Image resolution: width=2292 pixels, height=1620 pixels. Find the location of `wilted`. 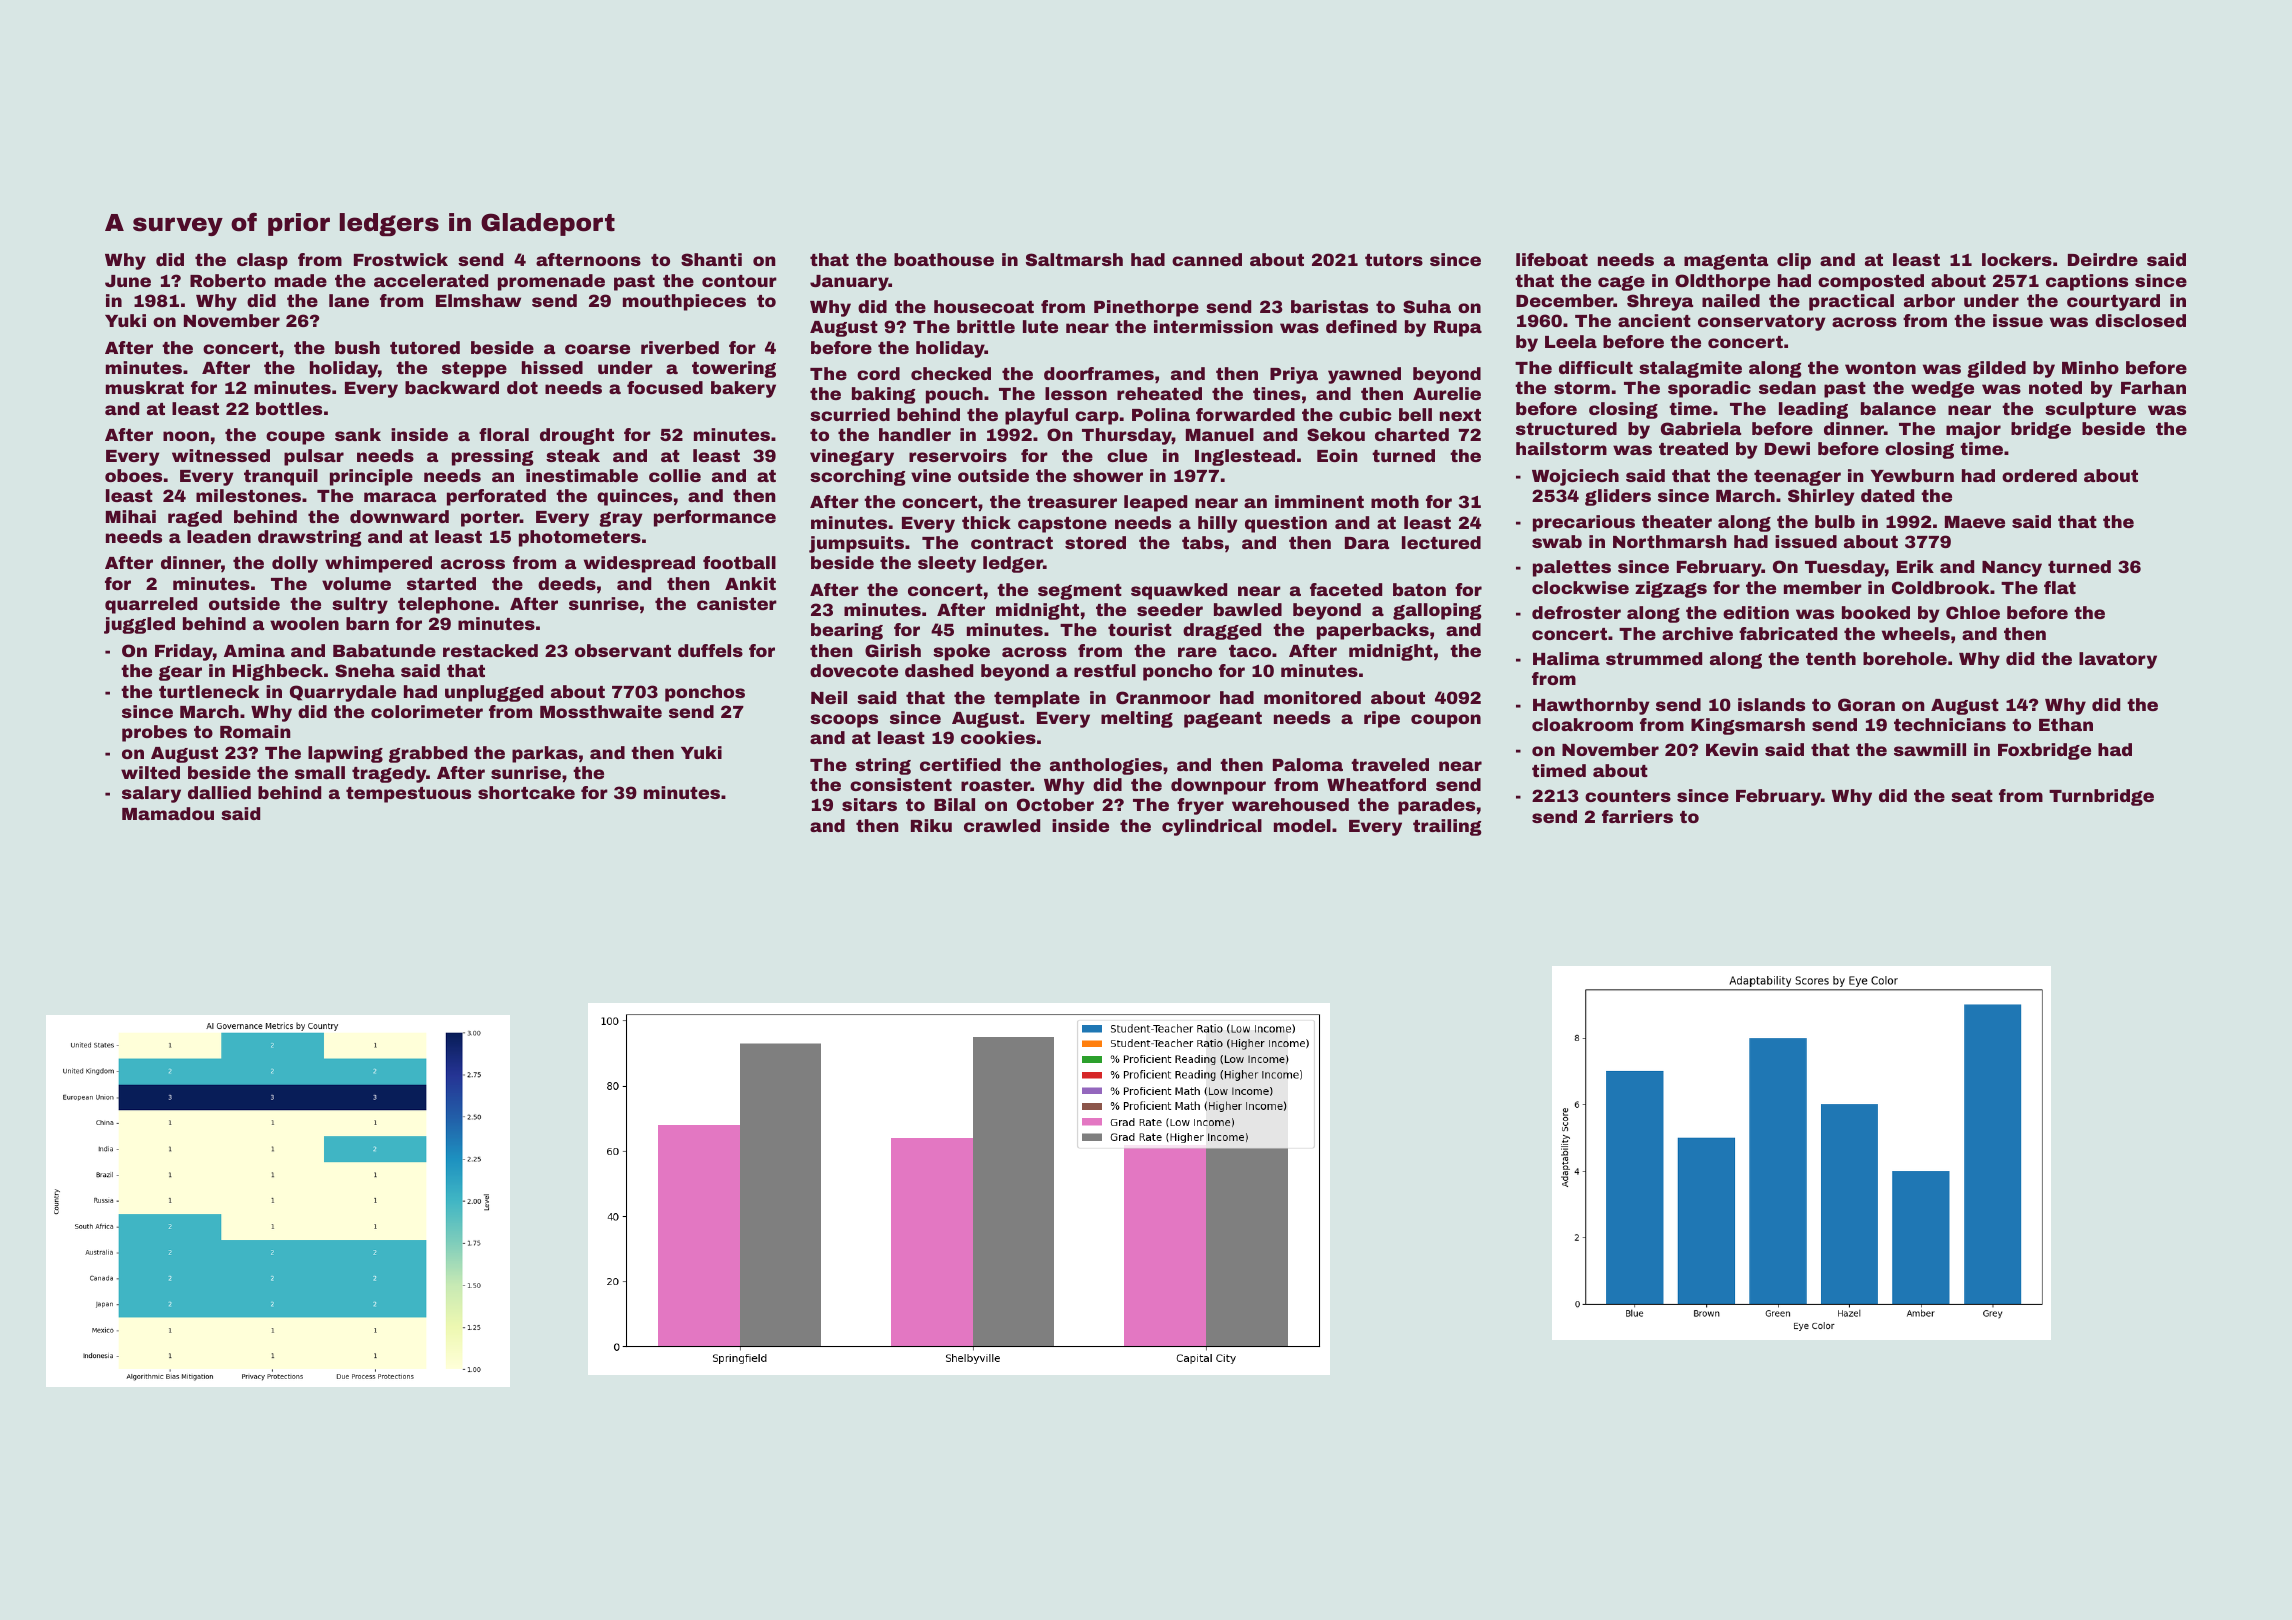

wilted is located at coordinates (150, 772).
